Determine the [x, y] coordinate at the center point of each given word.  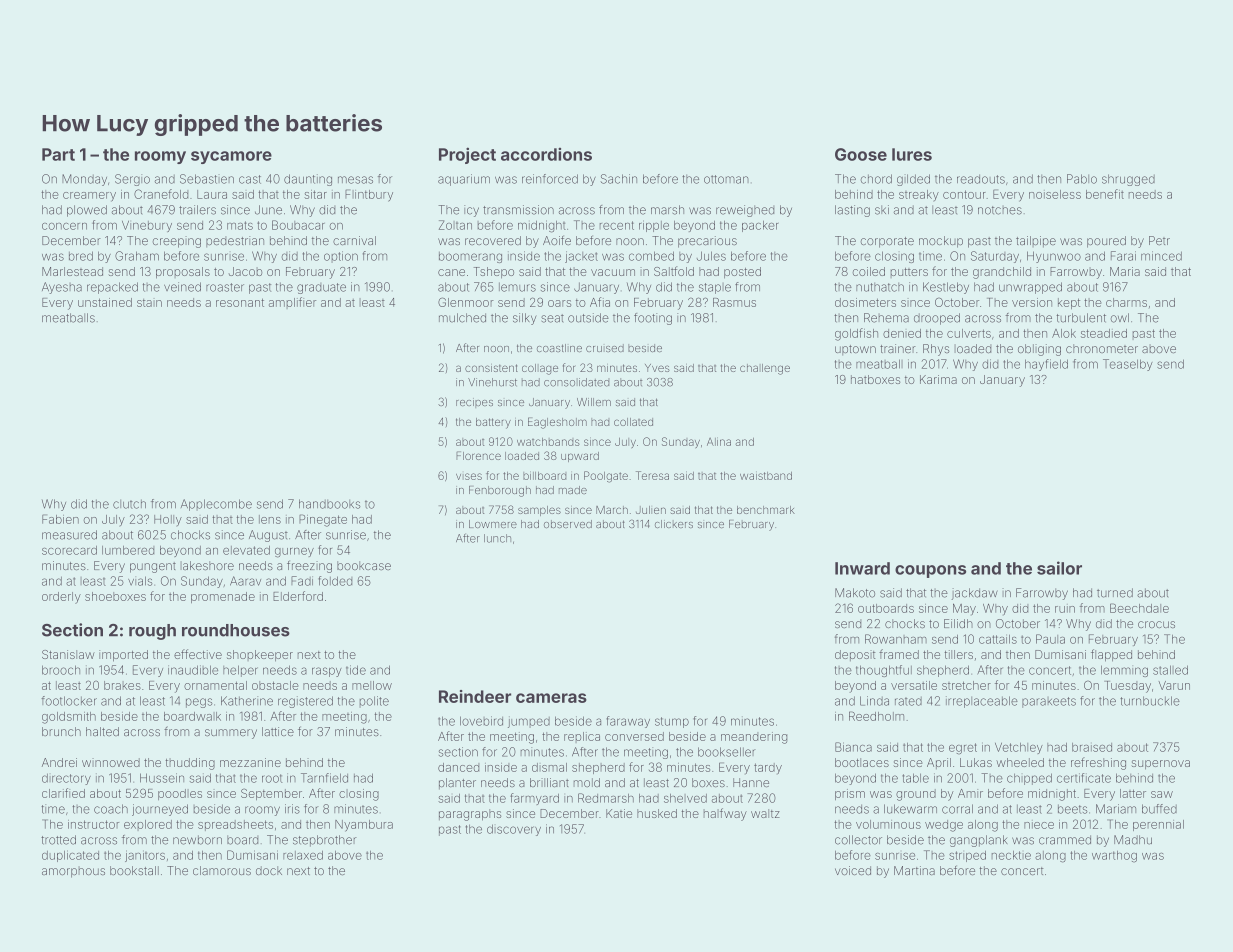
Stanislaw [68, 654]
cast [250, 179]
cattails [998, 639]
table [915, 778]
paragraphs [470, 815]
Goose [861, 154]
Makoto [855, 593]
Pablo [1082, 179]
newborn [197, 840]
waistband [766, 475]
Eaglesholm [557, 423]
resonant [240, 302]
